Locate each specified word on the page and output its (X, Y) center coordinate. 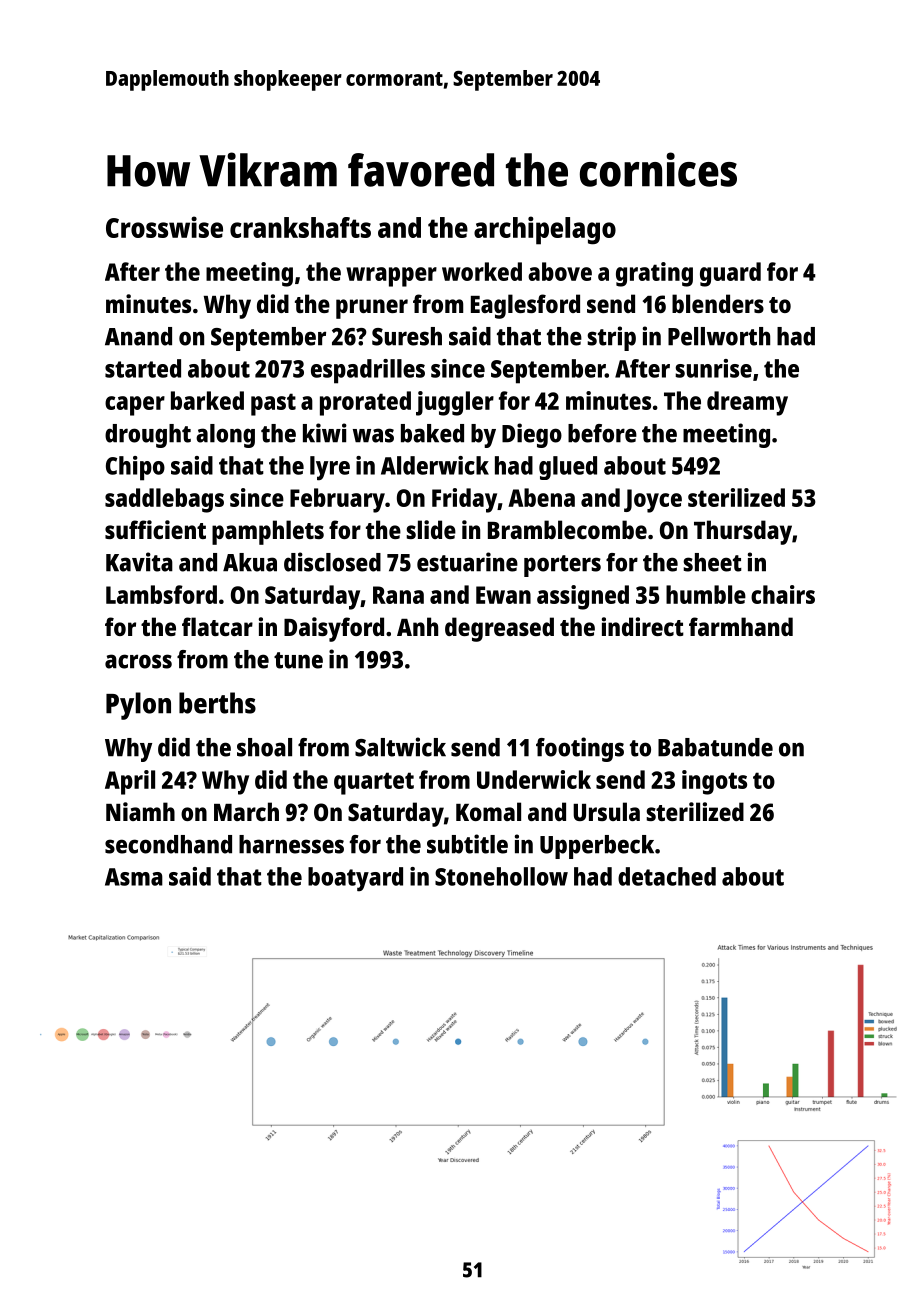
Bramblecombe (567, 529)
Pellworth (719, 336)
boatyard (355, 879)
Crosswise (164, 227)
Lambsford (161, 594)
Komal (488, 811)
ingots (714, 782)
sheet (712, 562)
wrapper (391, 277)
